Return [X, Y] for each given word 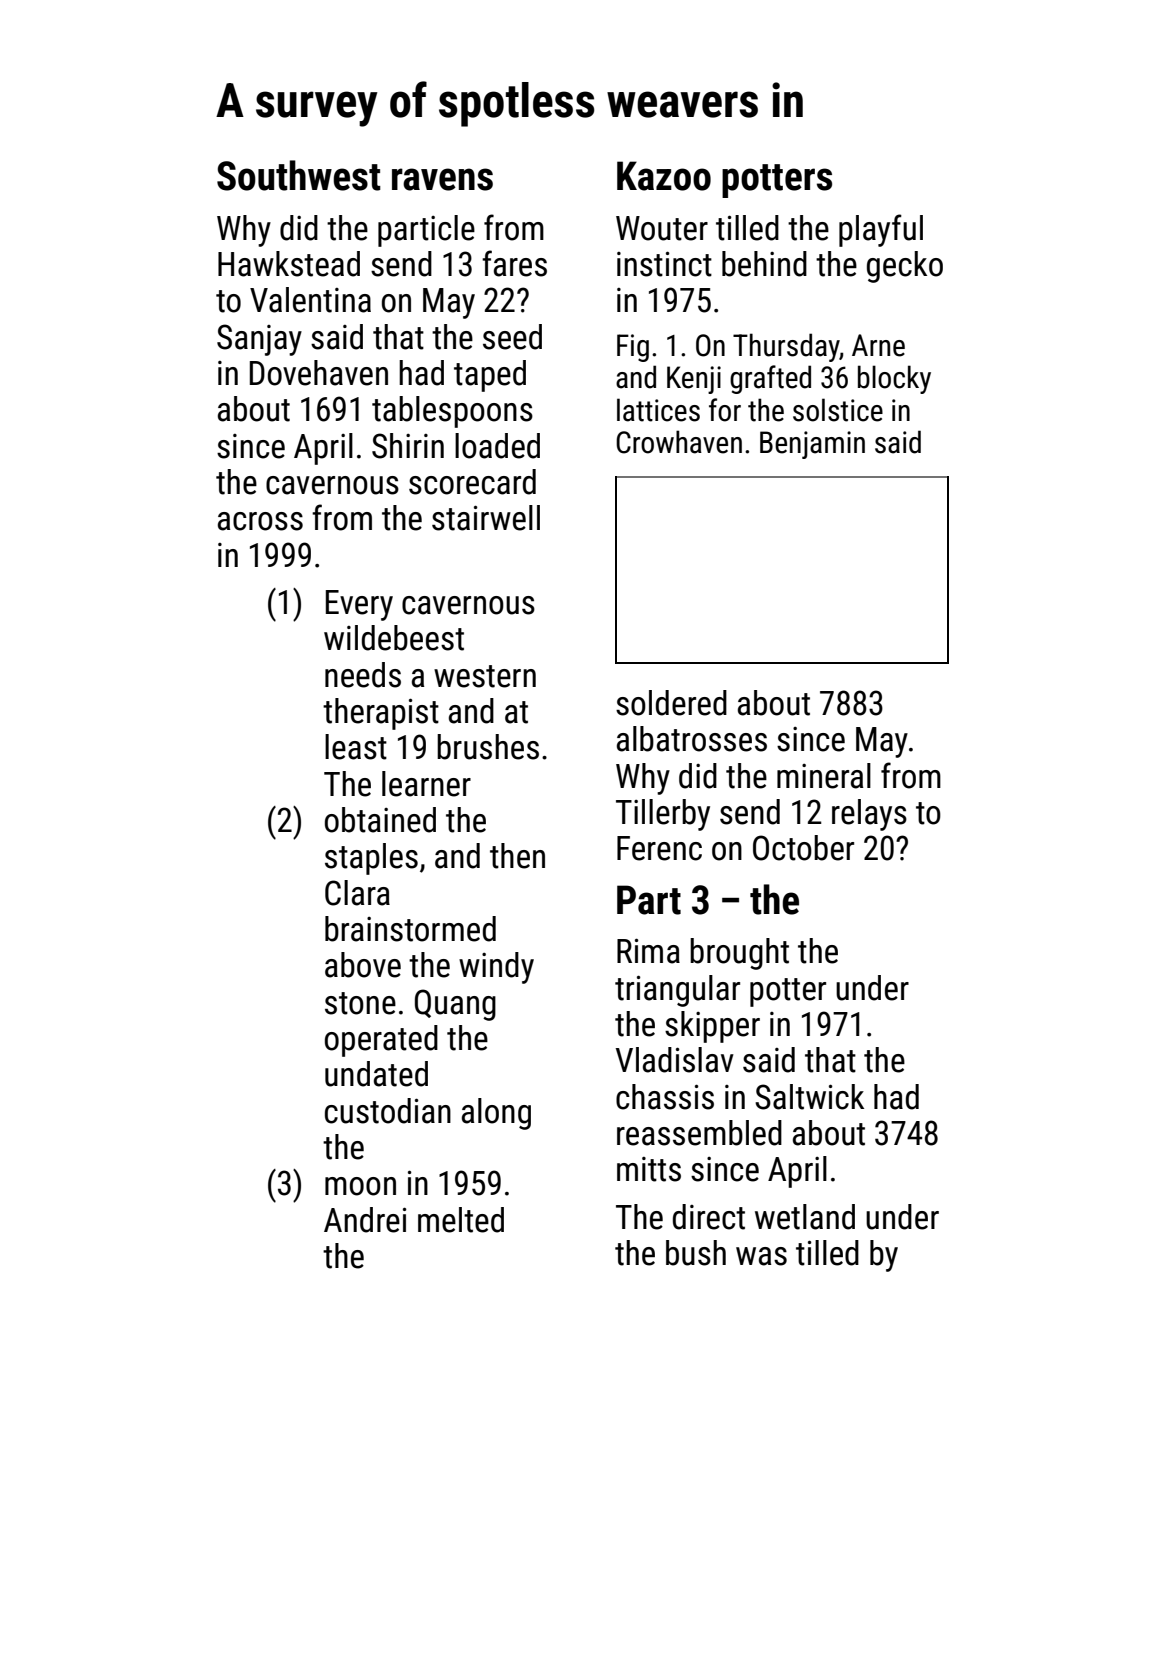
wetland [805, 1217]
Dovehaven [319, 373]
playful [881, 230]
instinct [664, 264]
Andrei [365, 1220]
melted [461, 1220]
